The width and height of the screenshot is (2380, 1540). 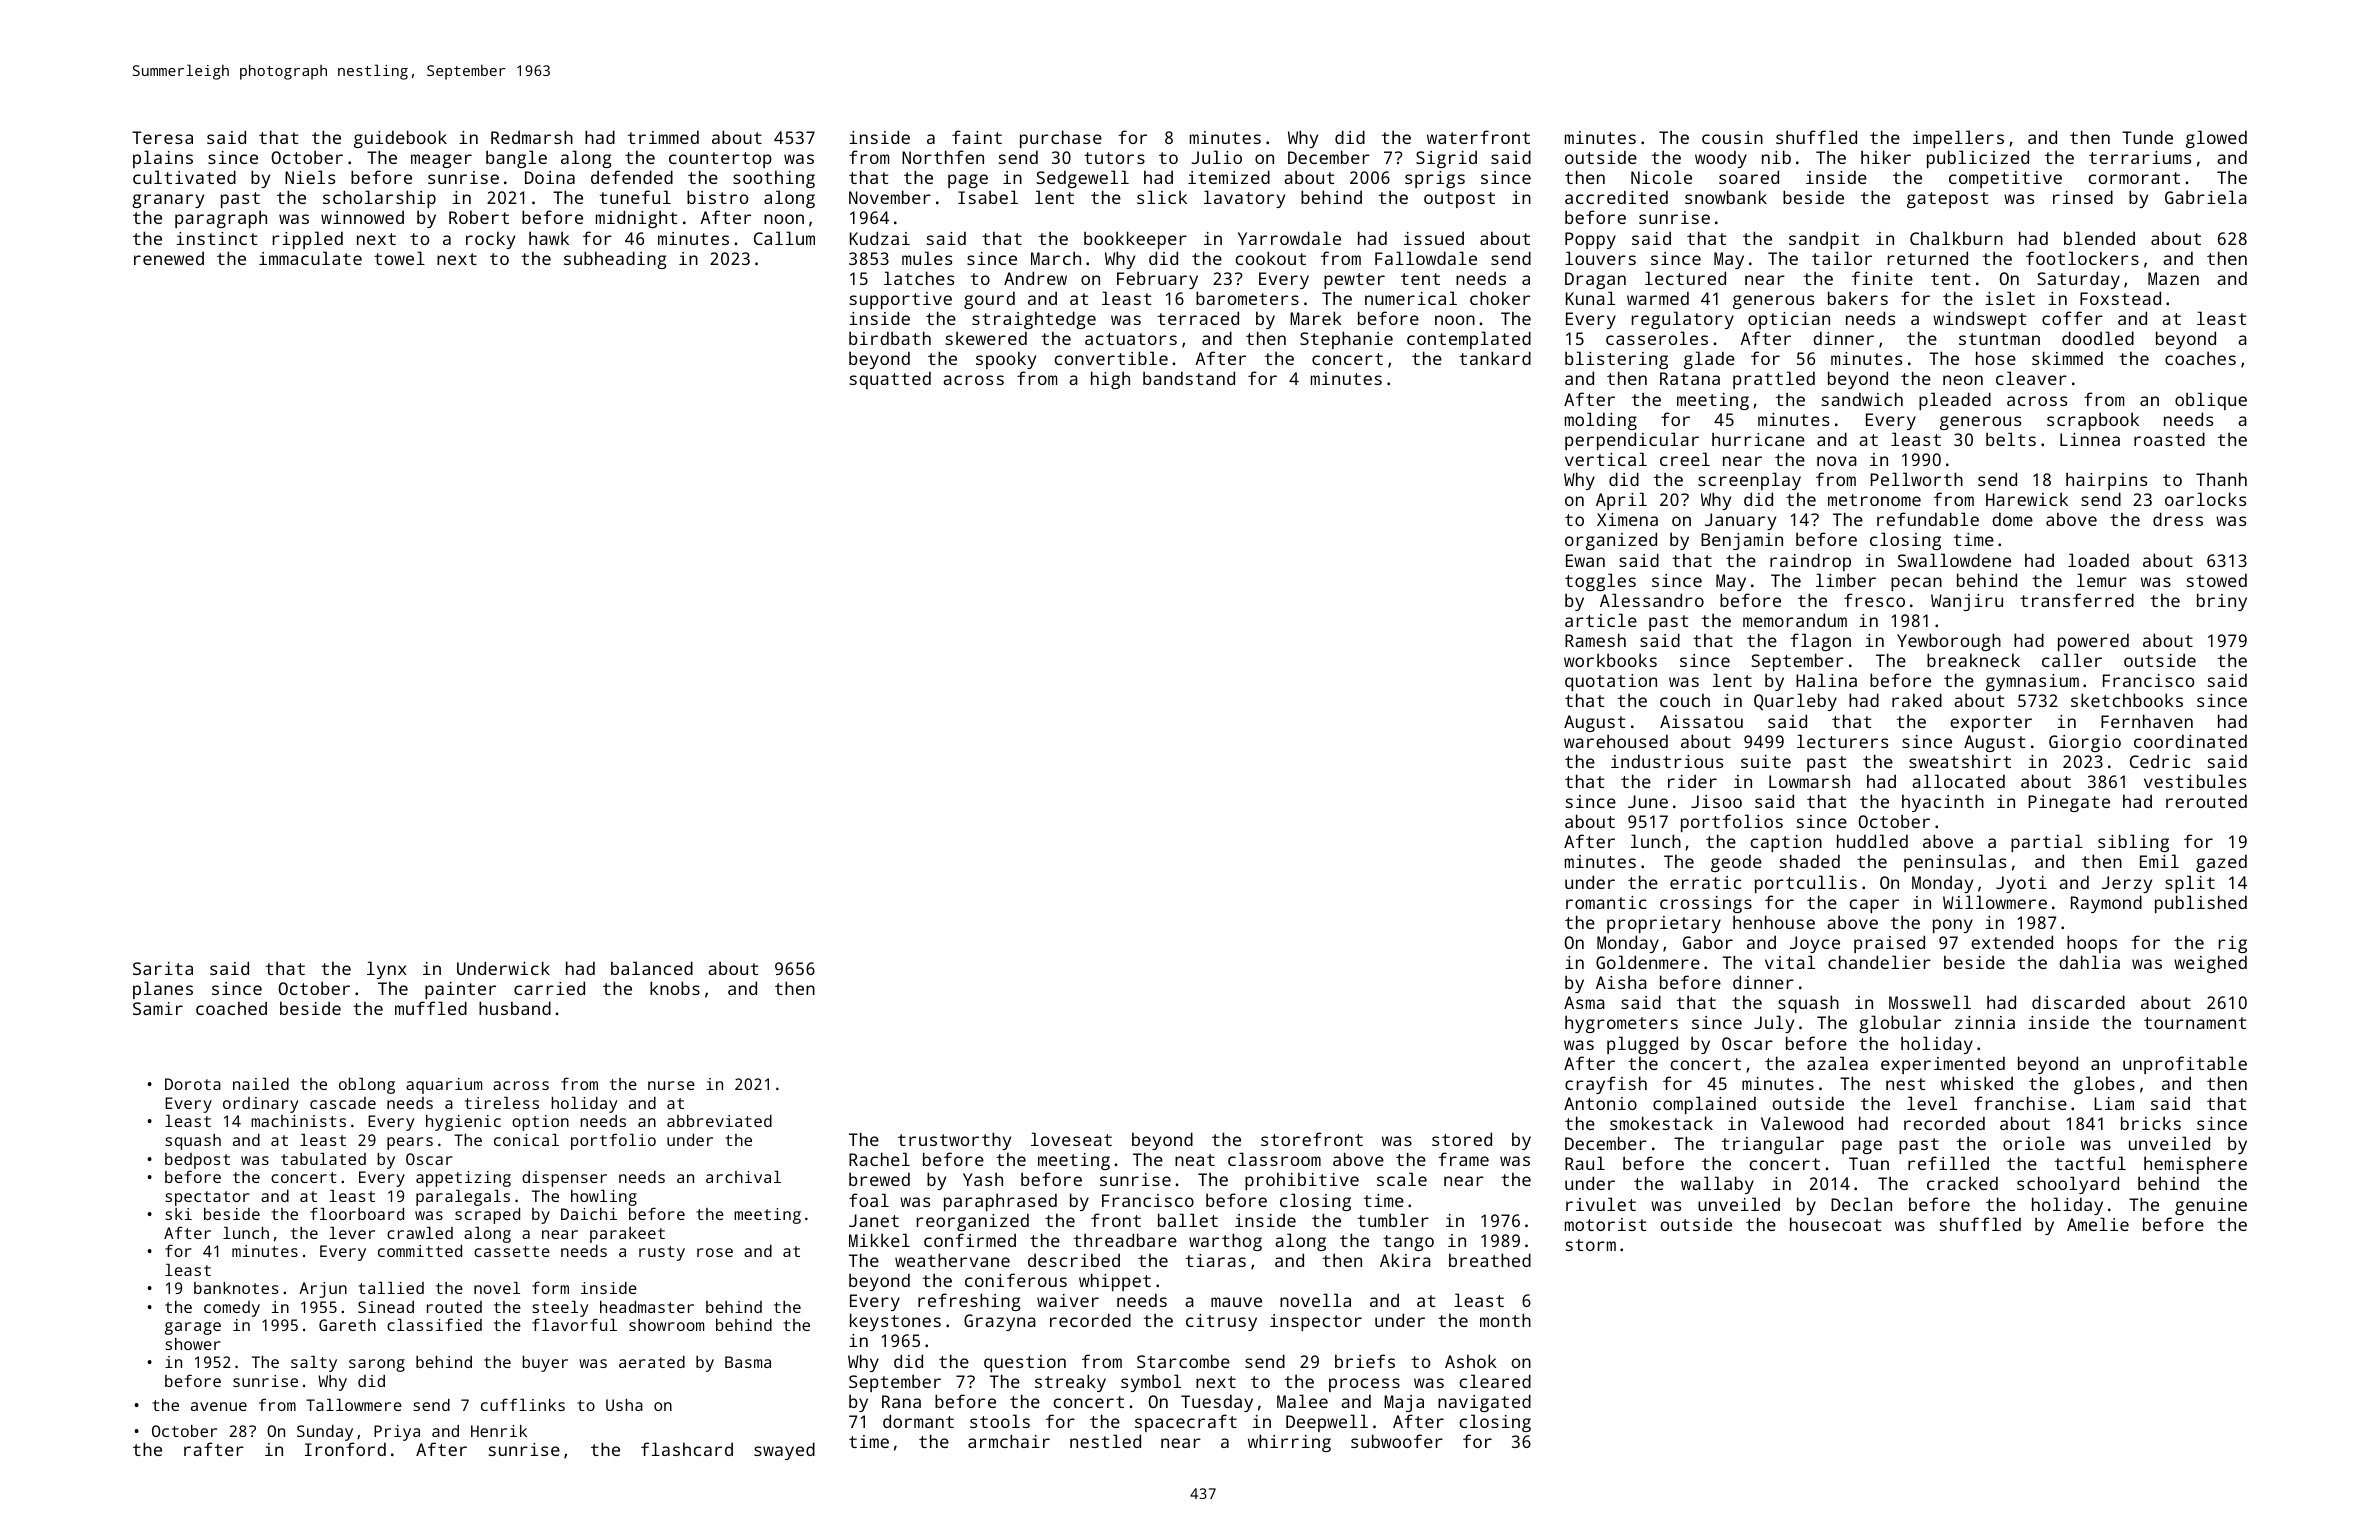 What do you see at coordinates (1616, 741) in the screenshot?
I see `warehoused` at bounding box center [1616, 741].
